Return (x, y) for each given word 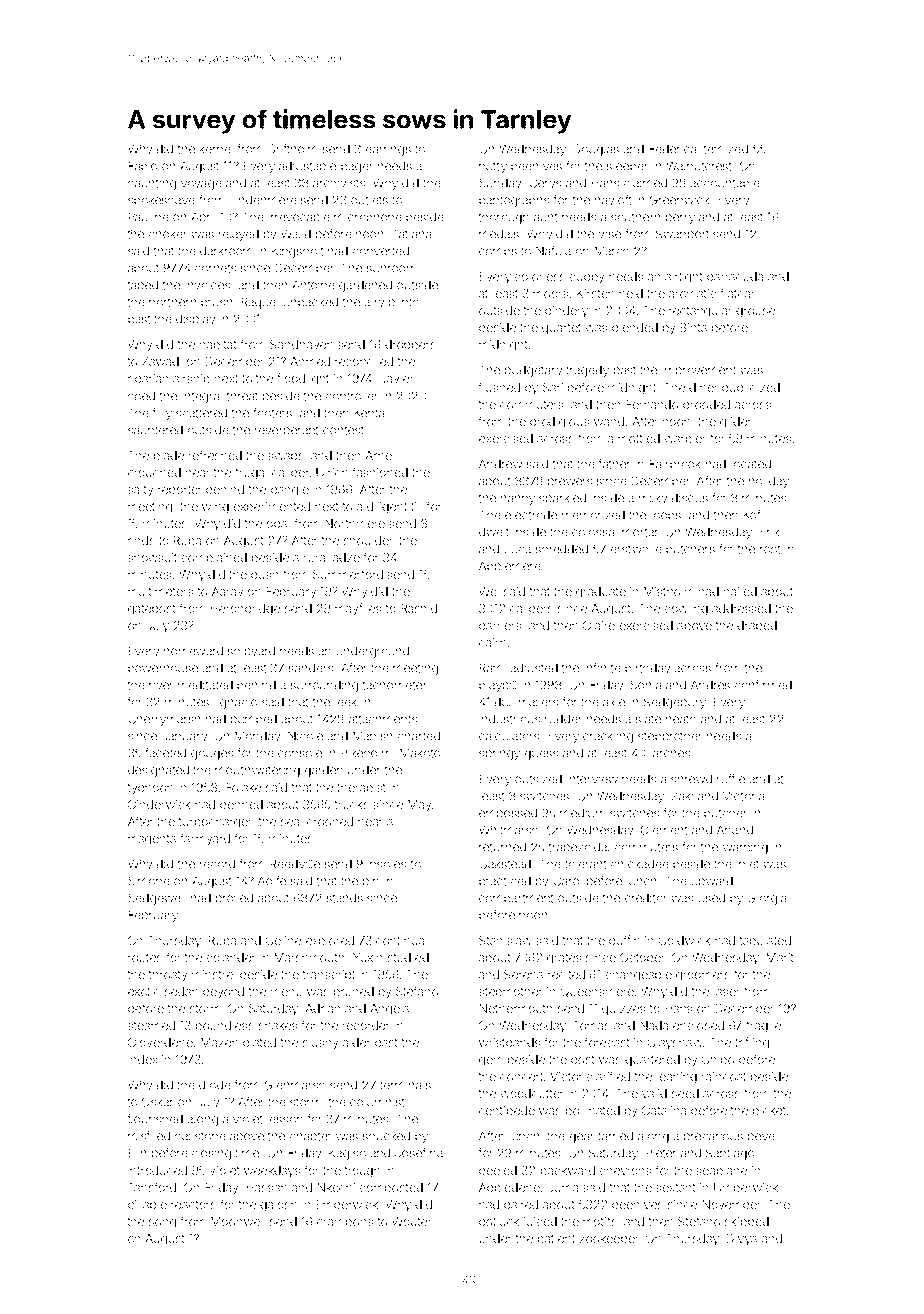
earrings (388, 150)
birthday (648, 669)
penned (241, 805)
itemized (724, 149)
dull (503, 702)
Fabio (143, 166)
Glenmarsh (295, 1085)
